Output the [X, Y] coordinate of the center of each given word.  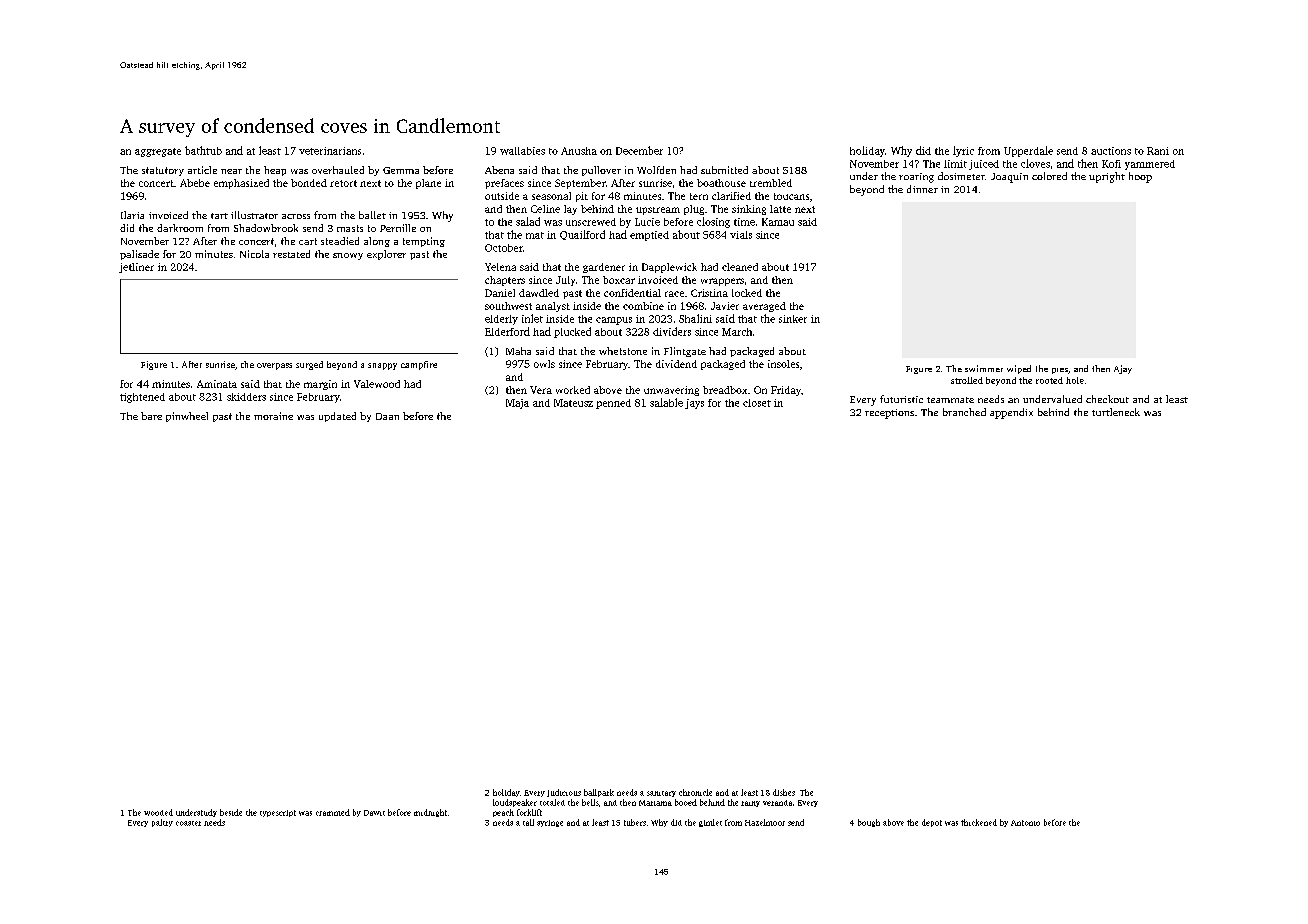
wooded [158, 812]
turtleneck [1116, 412]
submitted [724, 170]
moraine [273, 416]
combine [643, 306]
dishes [784, 792]
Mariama [655, 803]
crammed [333, 812]
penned [613, 404]
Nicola [254, 254]
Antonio [1025, 823]
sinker [793, 319]
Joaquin [1009, 178]
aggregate [158, 152]
